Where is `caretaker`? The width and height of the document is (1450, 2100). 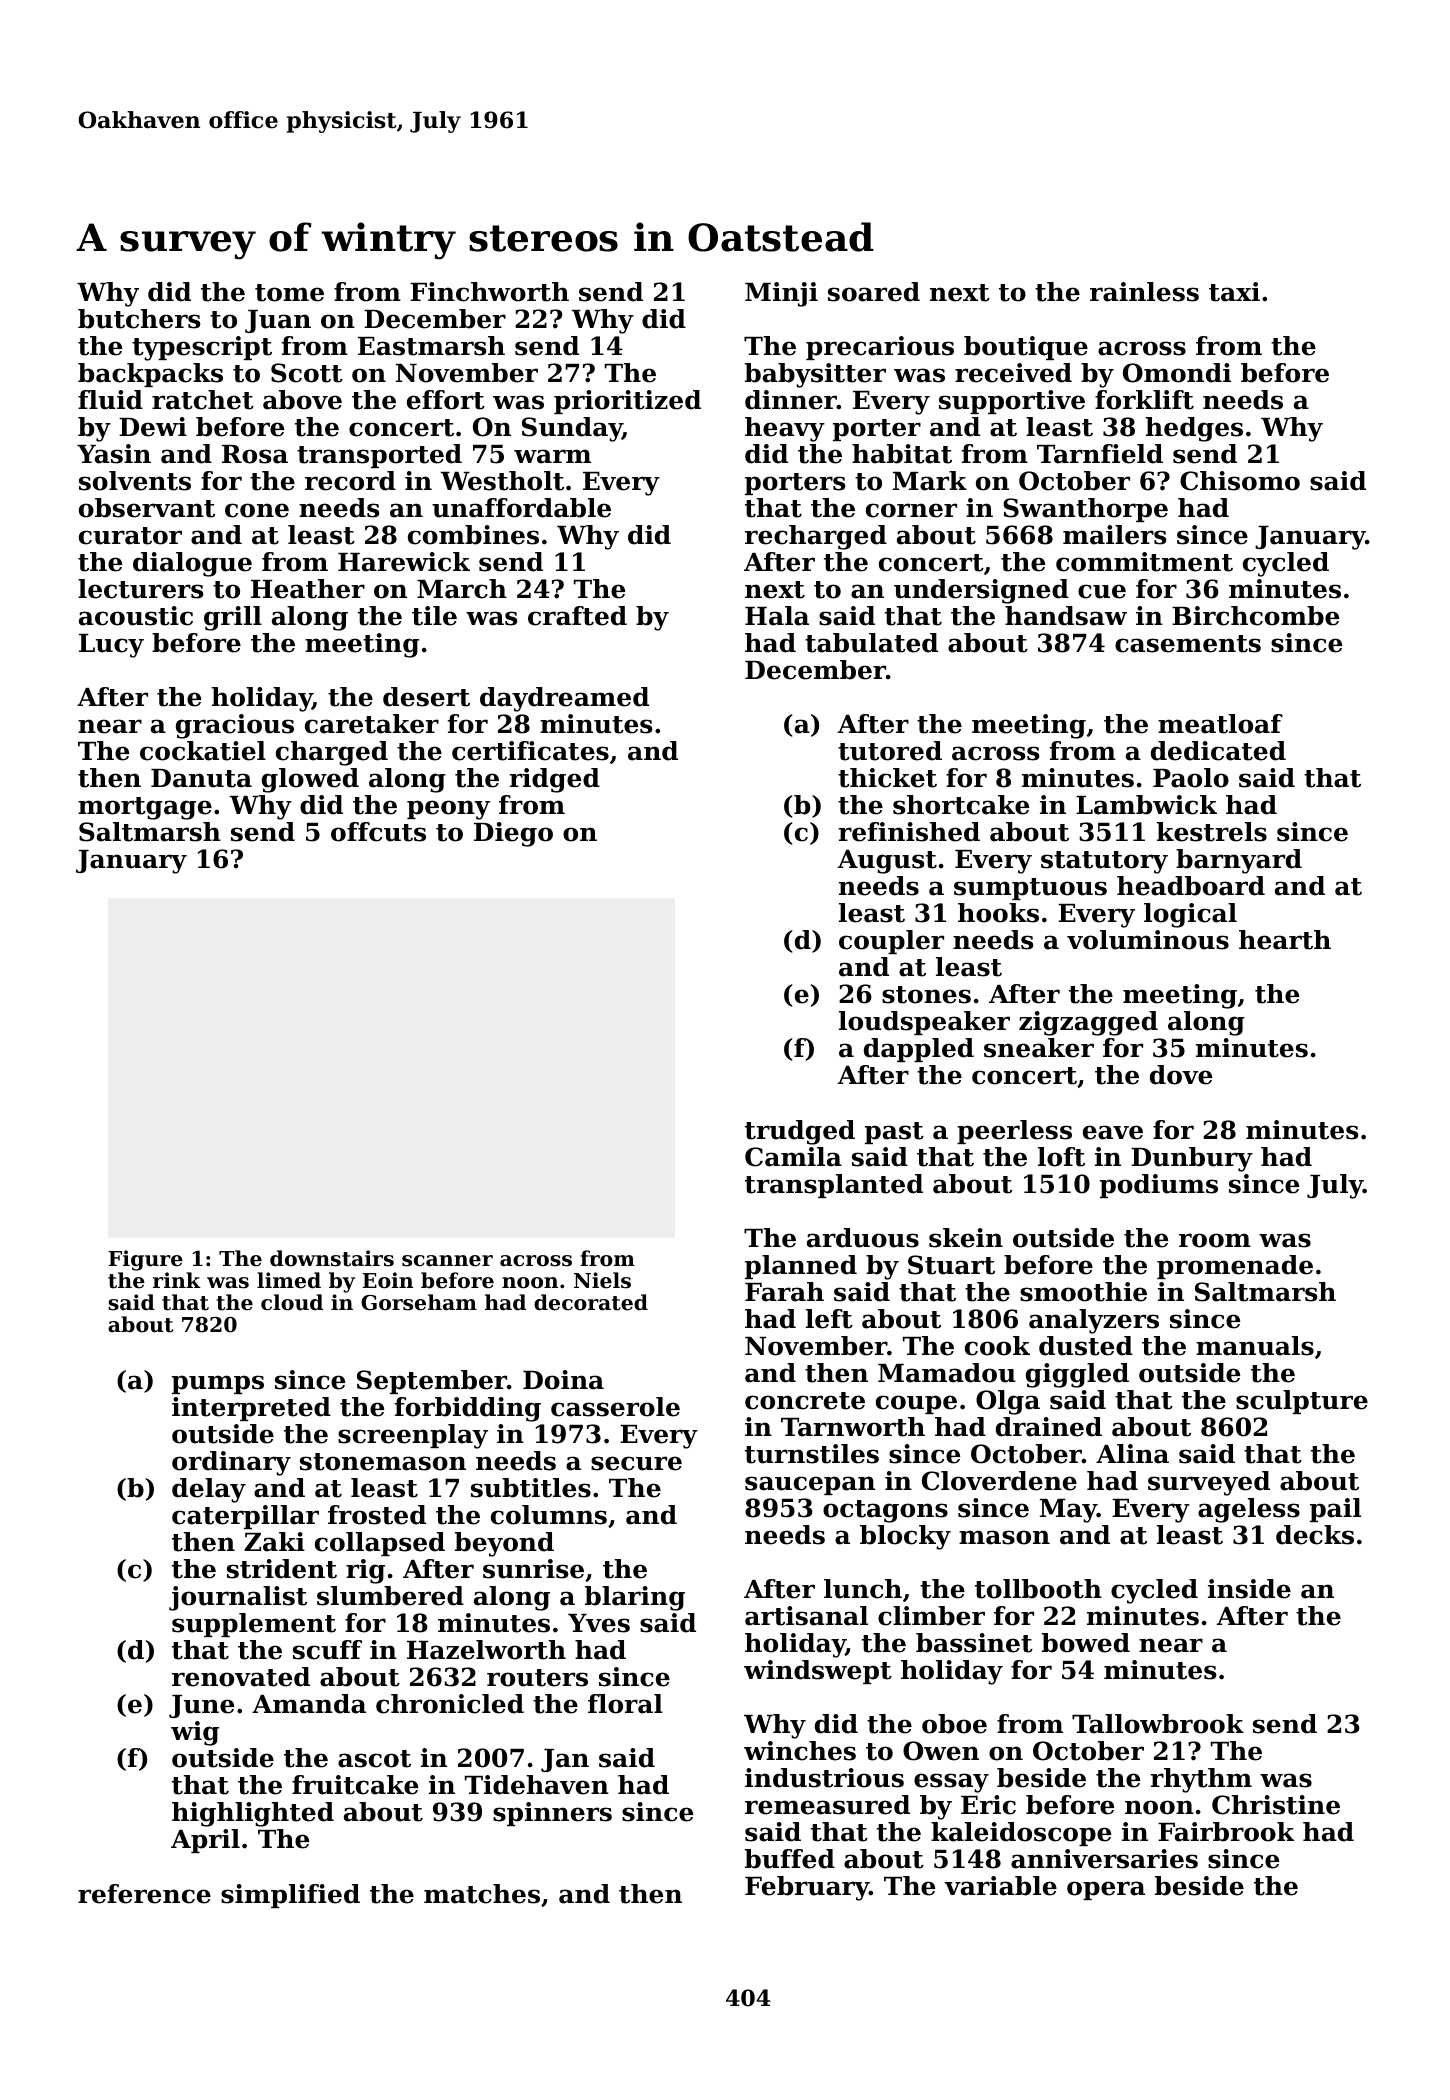 caretaker is located at coordinates (372, 724).
